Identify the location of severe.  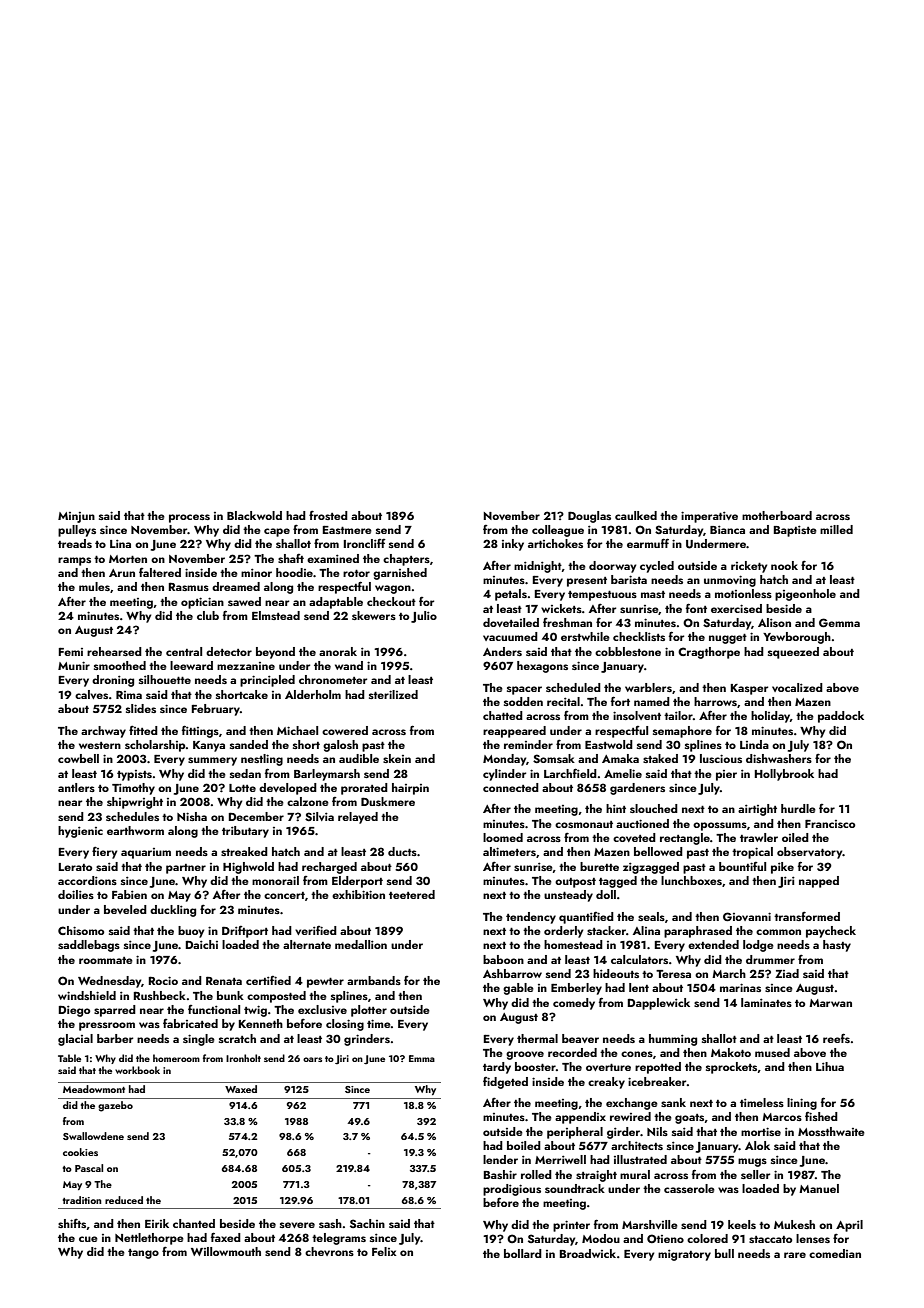
(297, 1225).
